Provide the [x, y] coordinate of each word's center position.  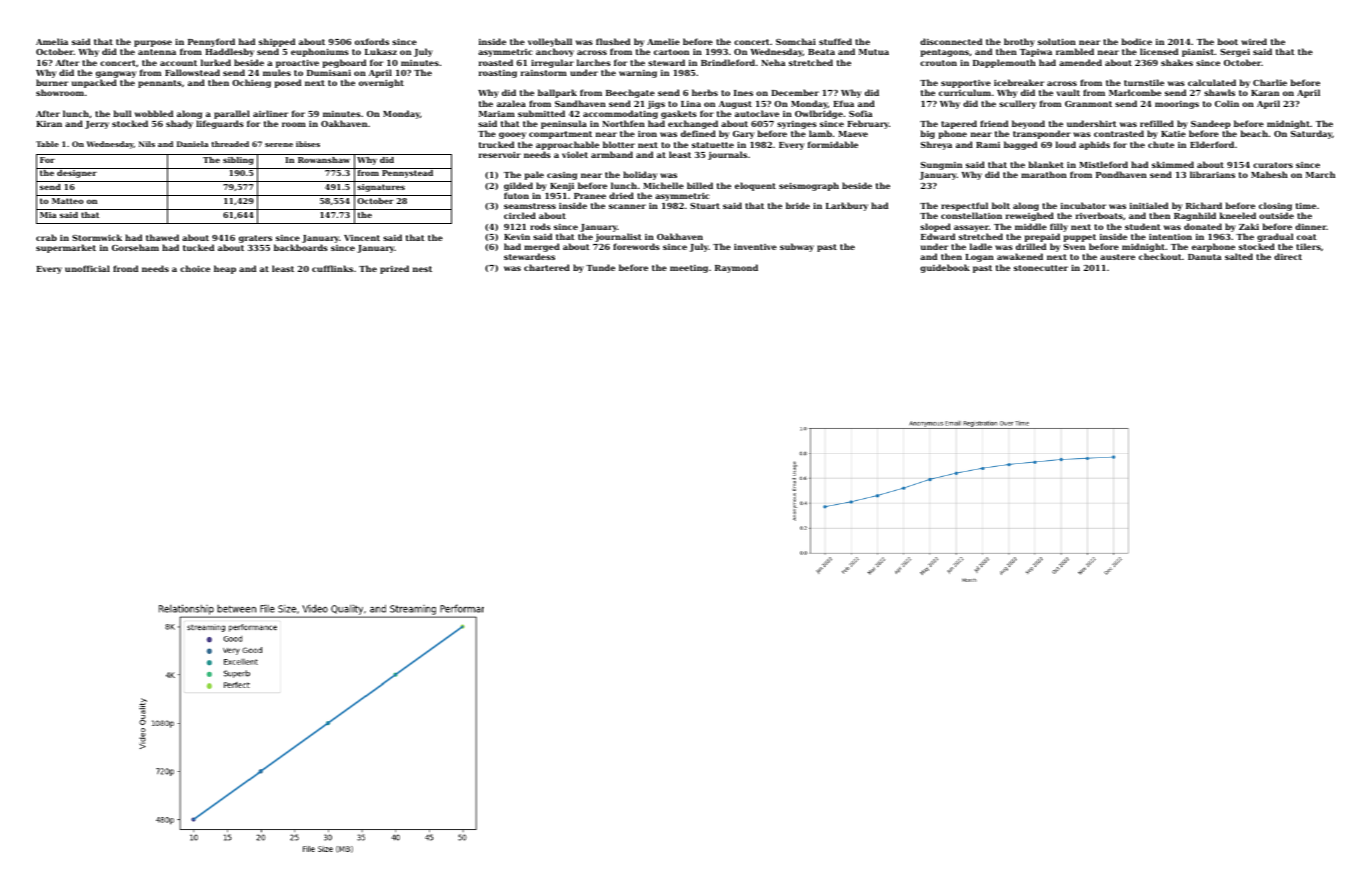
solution [1057, 41]
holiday [640, 175]
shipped [277, 43]
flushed [613, 41]
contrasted [1119, 133]
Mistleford [1103, 164]
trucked [496, 144]
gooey [512, 135]
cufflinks [332, 268]
